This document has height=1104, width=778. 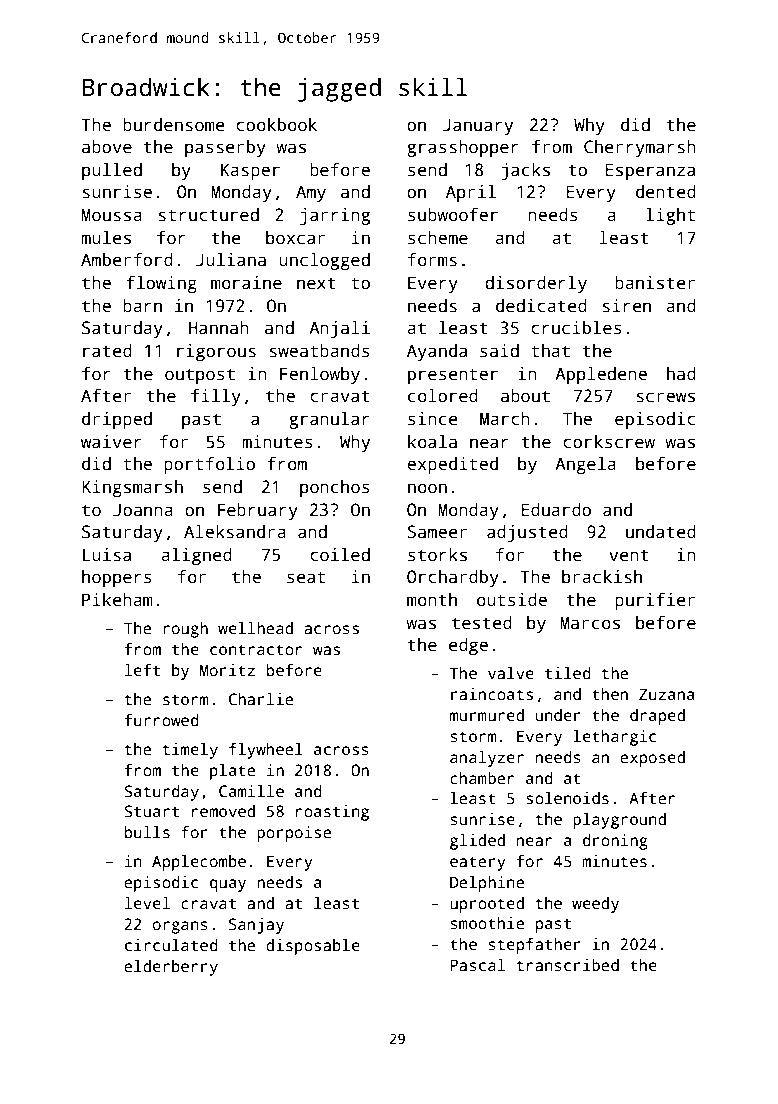 I want to click on Cherrymarsh, so click(x=640, y=148).
